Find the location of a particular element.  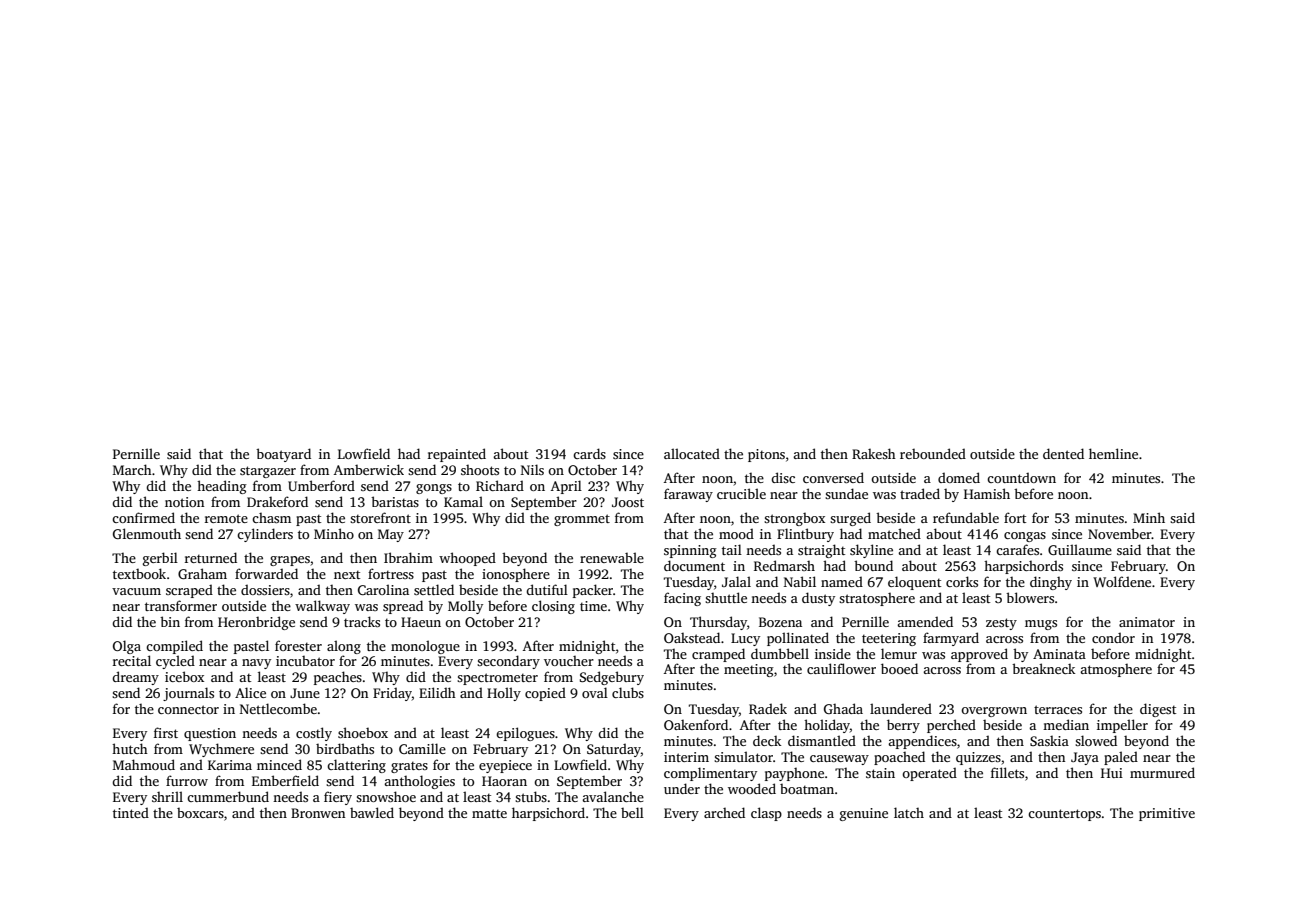

November is located at coordinates (1120, 533).
